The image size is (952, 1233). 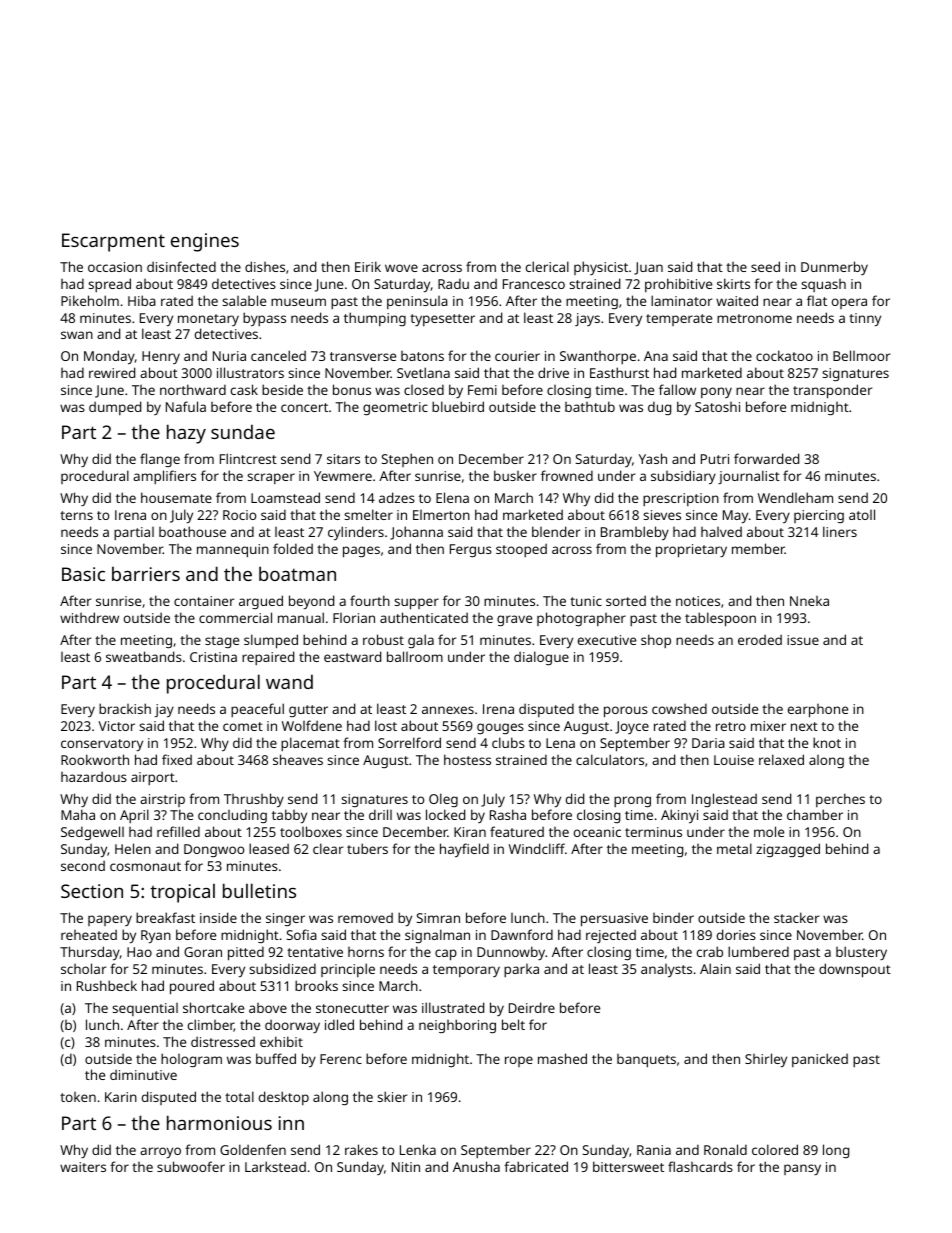 I want to click on forwarded, so click(x=766, y=458).
